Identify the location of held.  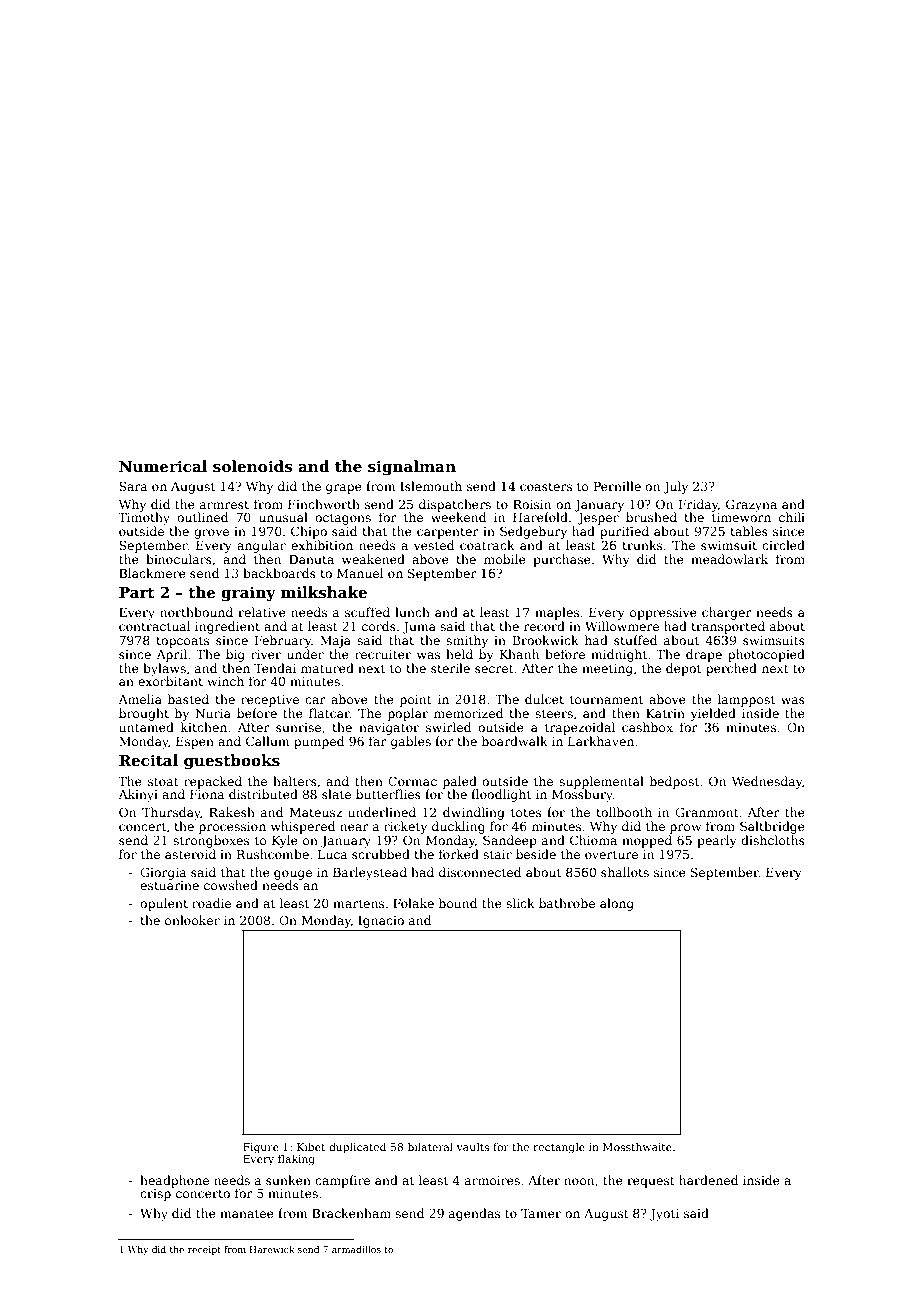
(459, 654).
